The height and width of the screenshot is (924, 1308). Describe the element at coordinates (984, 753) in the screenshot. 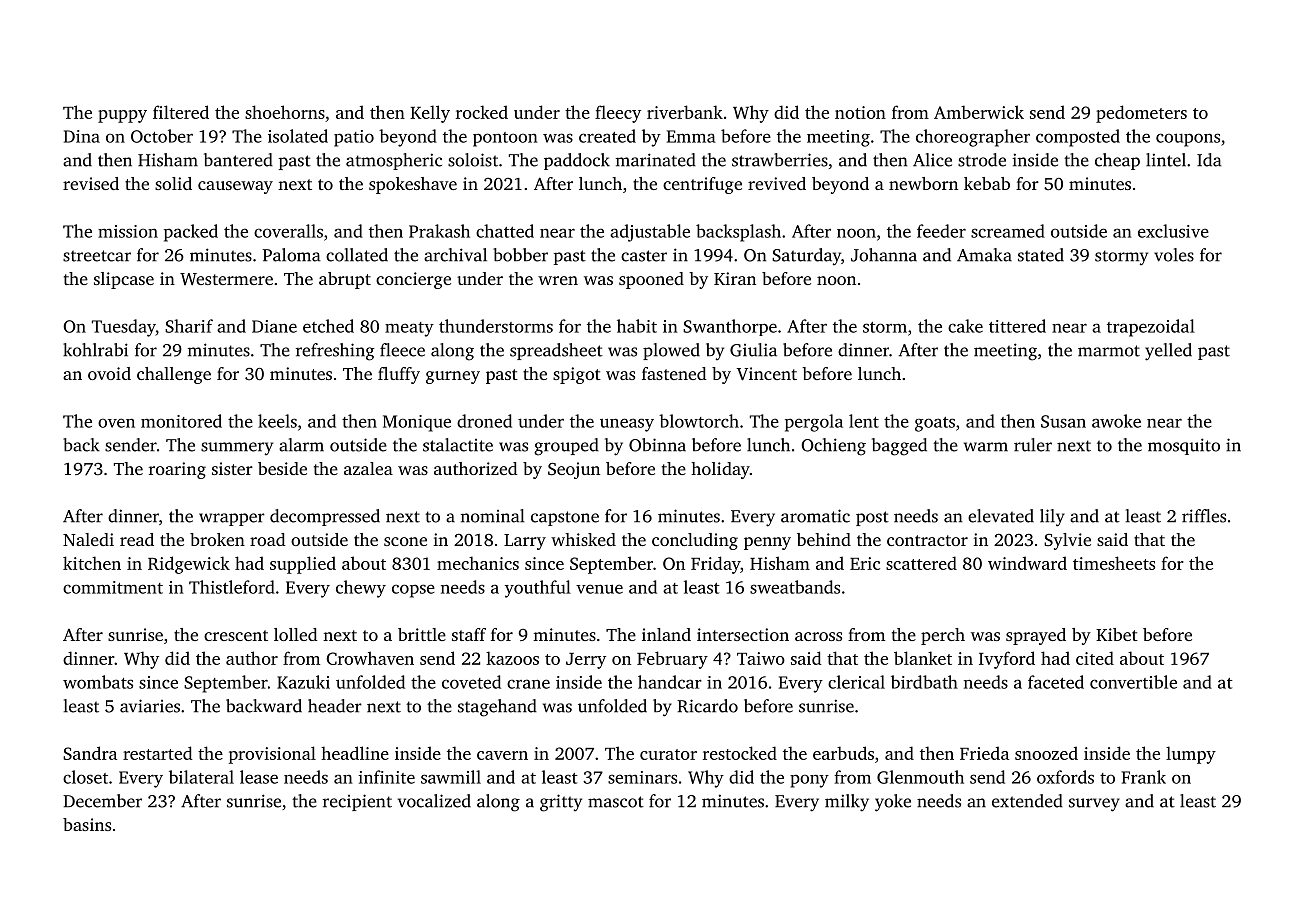

I see `Frieda` at that location.
